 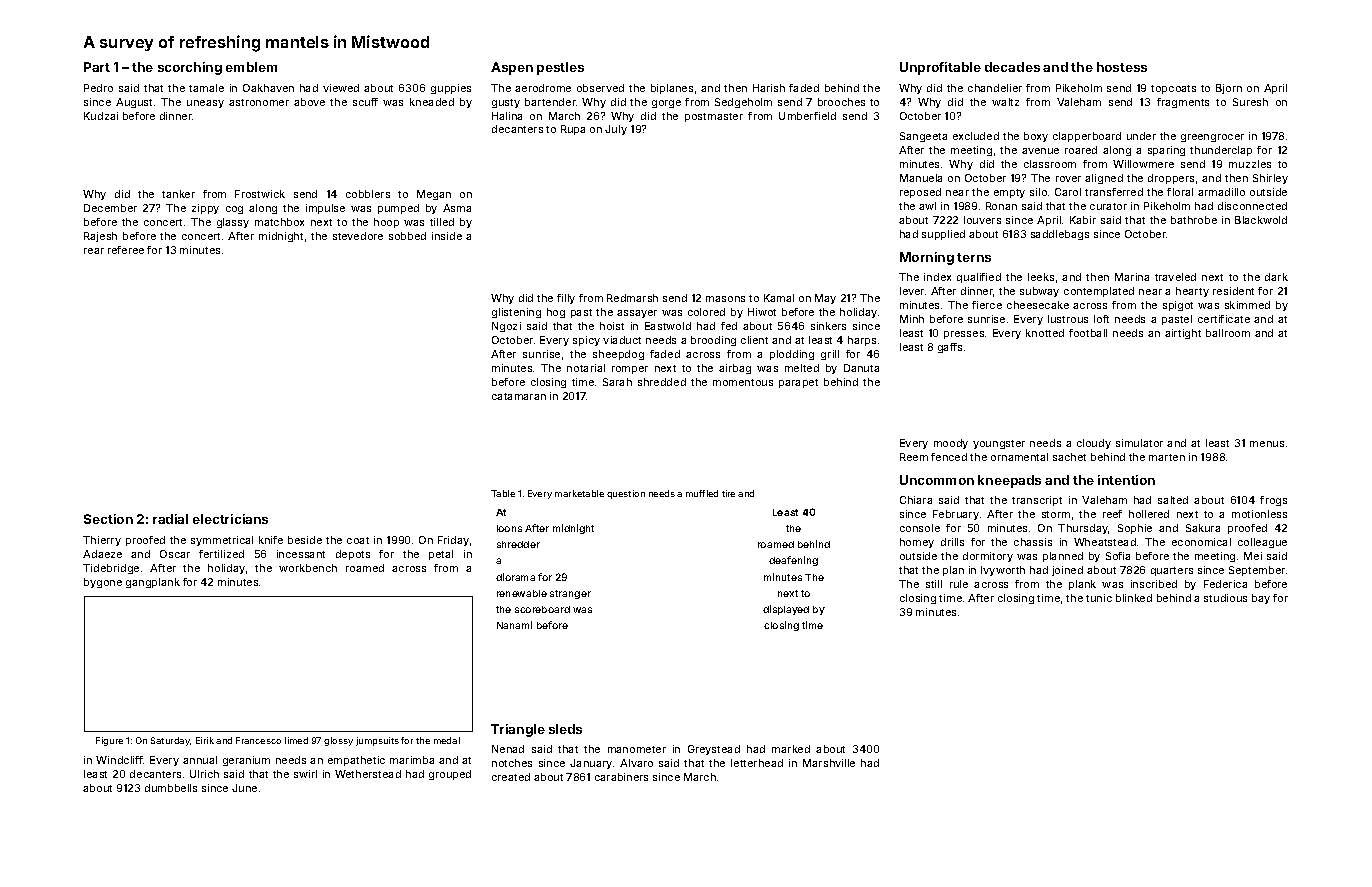 I want to click on Figure, so click(x=109, y=741).
